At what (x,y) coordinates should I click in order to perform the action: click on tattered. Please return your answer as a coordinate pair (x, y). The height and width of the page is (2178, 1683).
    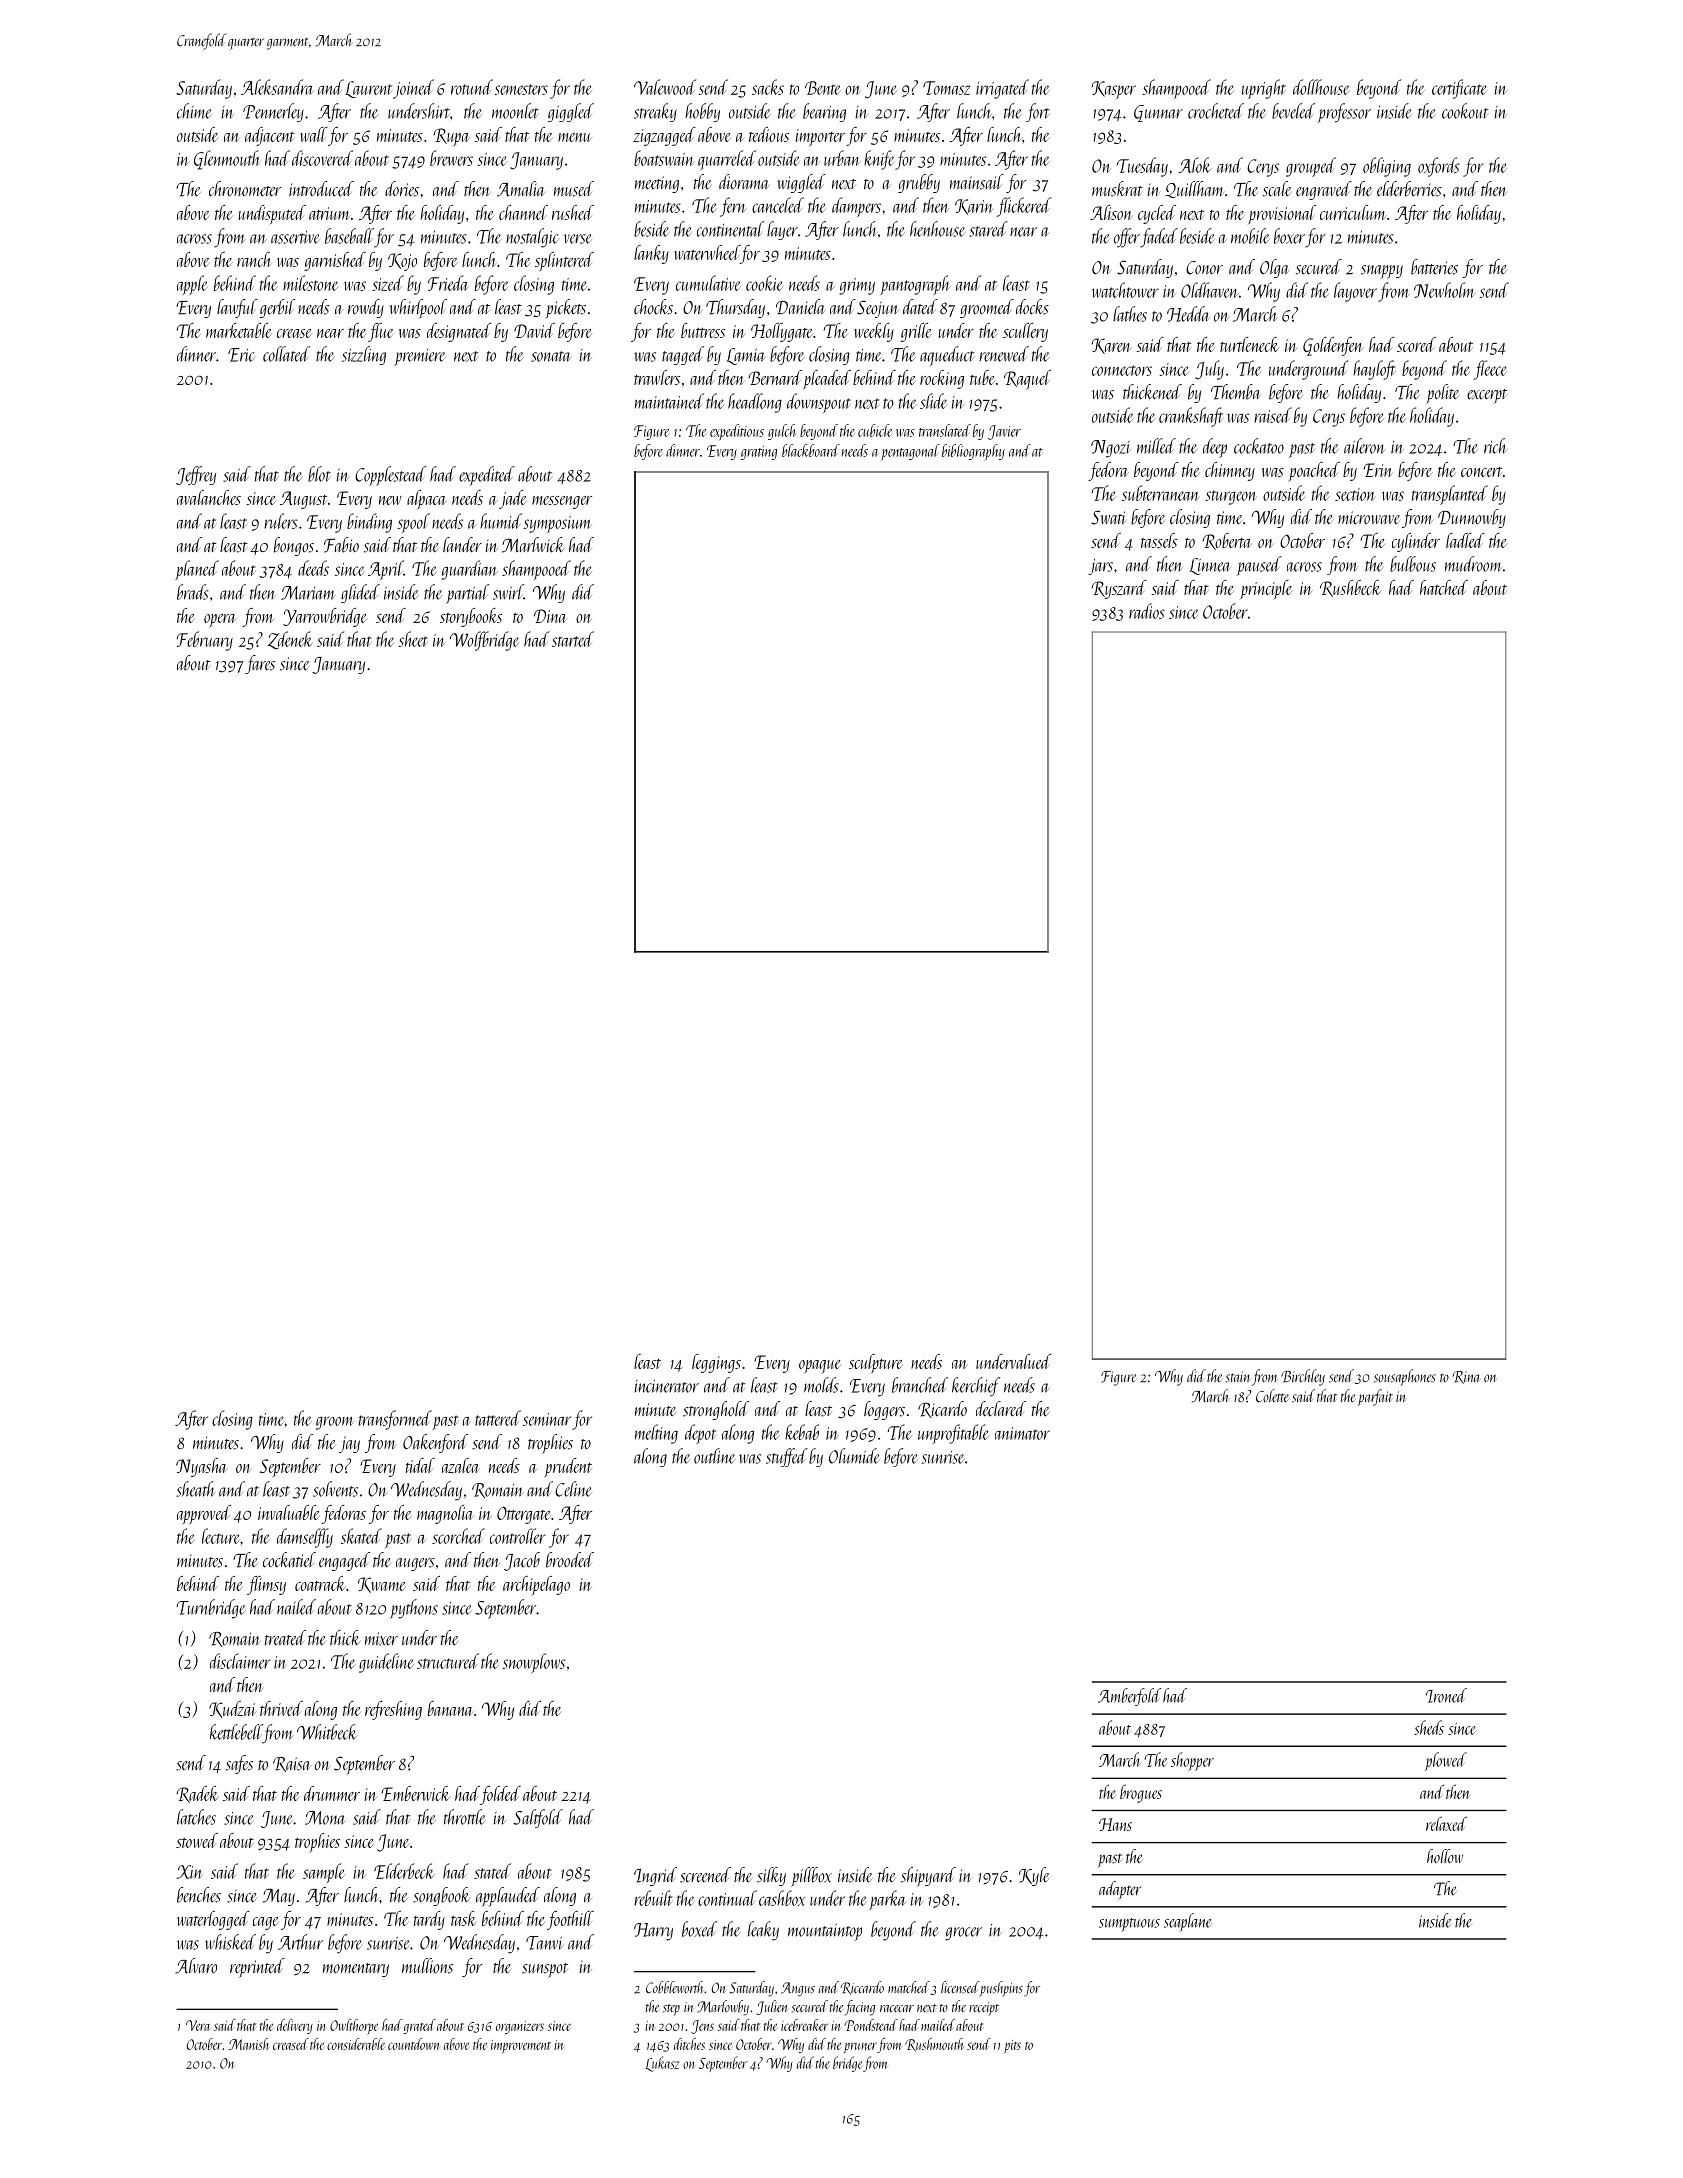
    Looking at the image, I should click on (498, 1418).
